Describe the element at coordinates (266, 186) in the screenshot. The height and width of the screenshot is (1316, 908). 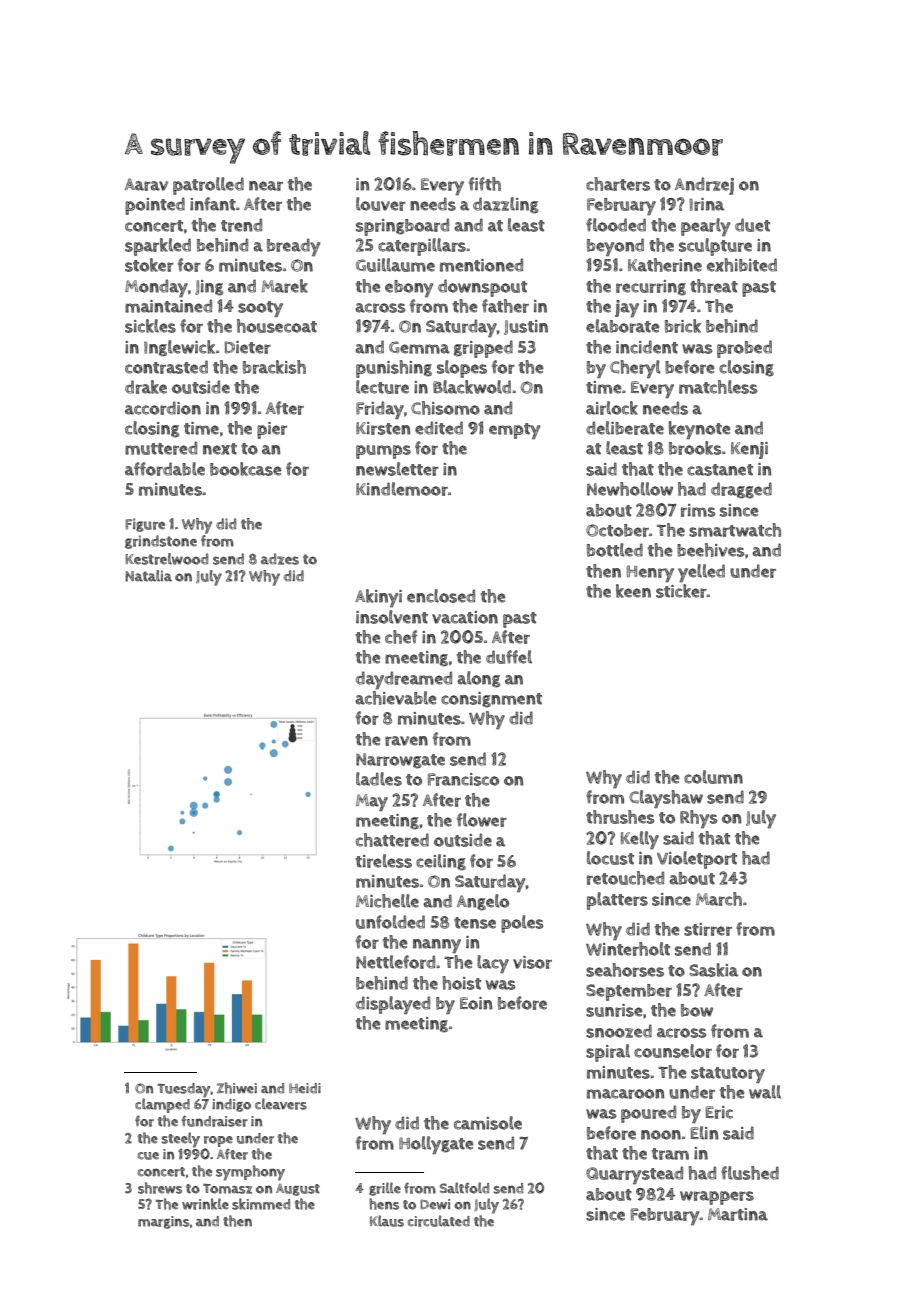
I see `near` at that location.
